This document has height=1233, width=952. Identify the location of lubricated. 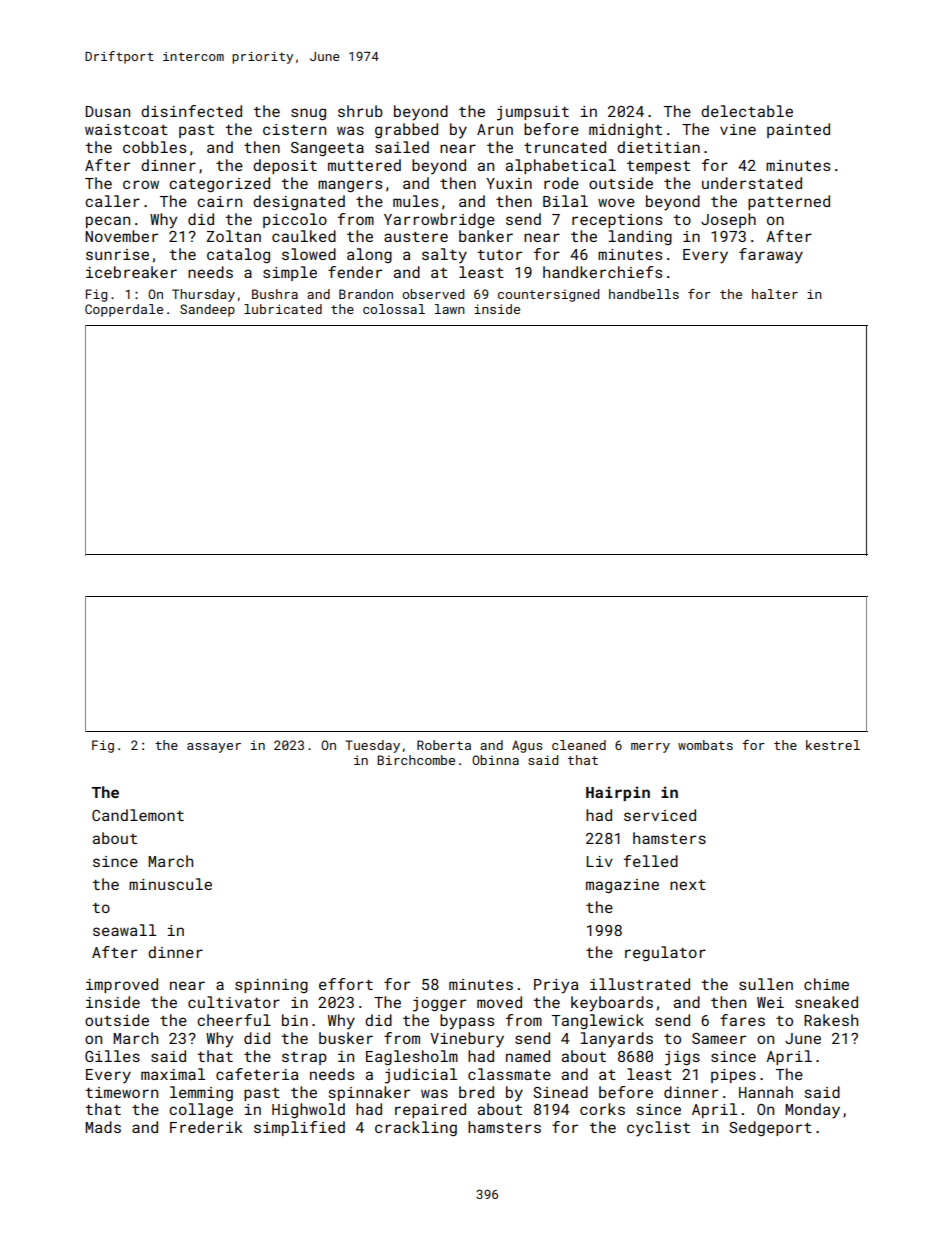
(283, 309).
